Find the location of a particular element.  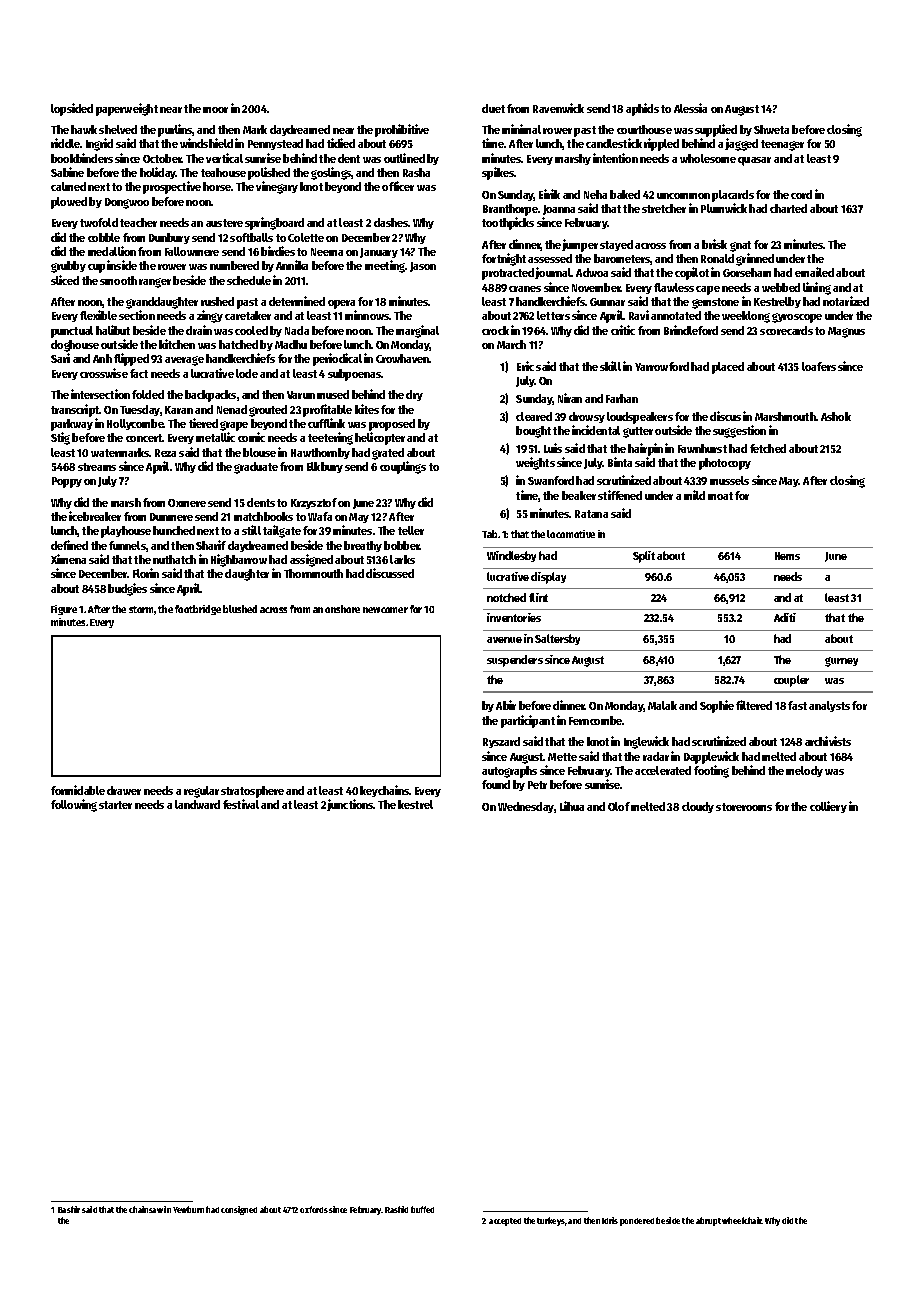

fetched is located at coordinates (768, 448).
